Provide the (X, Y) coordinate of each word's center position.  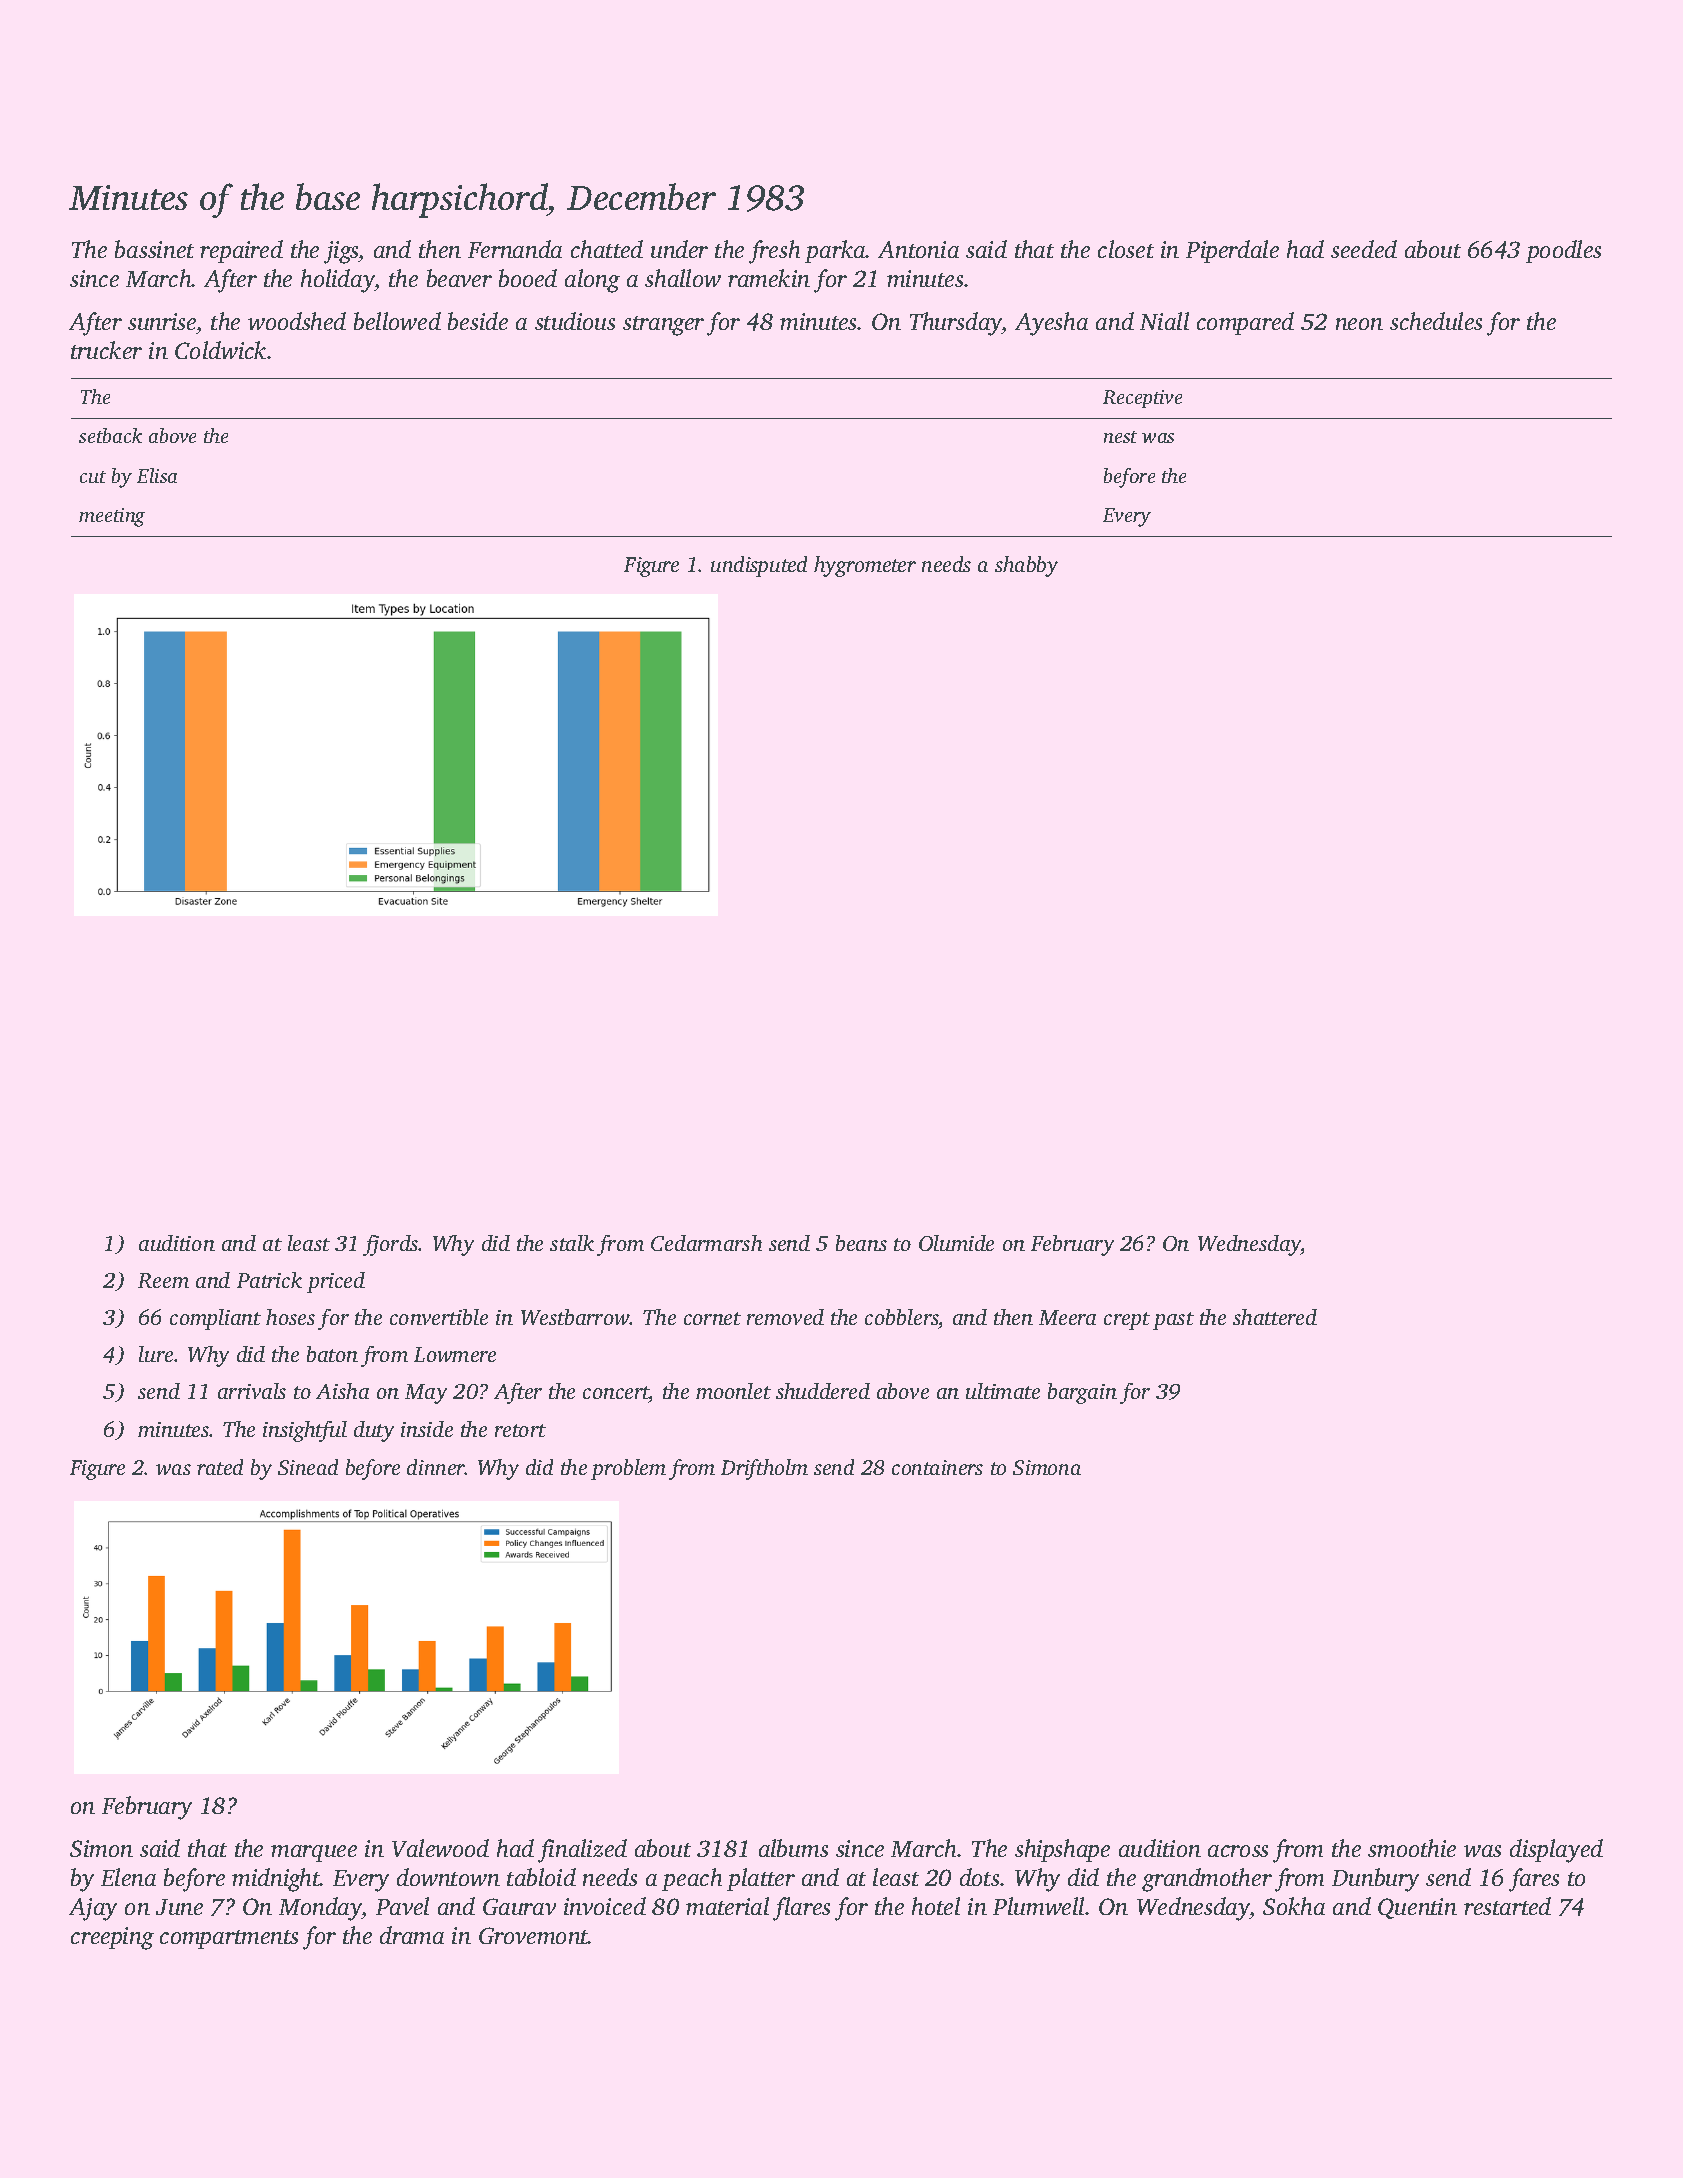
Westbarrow (575, 1317)
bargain (1082, 1393)
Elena (128, 1877)
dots (979, 1877)
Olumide (956, 1243)
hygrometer (865, 566)
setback (110, 435)
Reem (163, 1280)
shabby (1026, 566)
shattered (1275, 1317)
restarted (1507, 1906)
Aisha (342, 1391)
